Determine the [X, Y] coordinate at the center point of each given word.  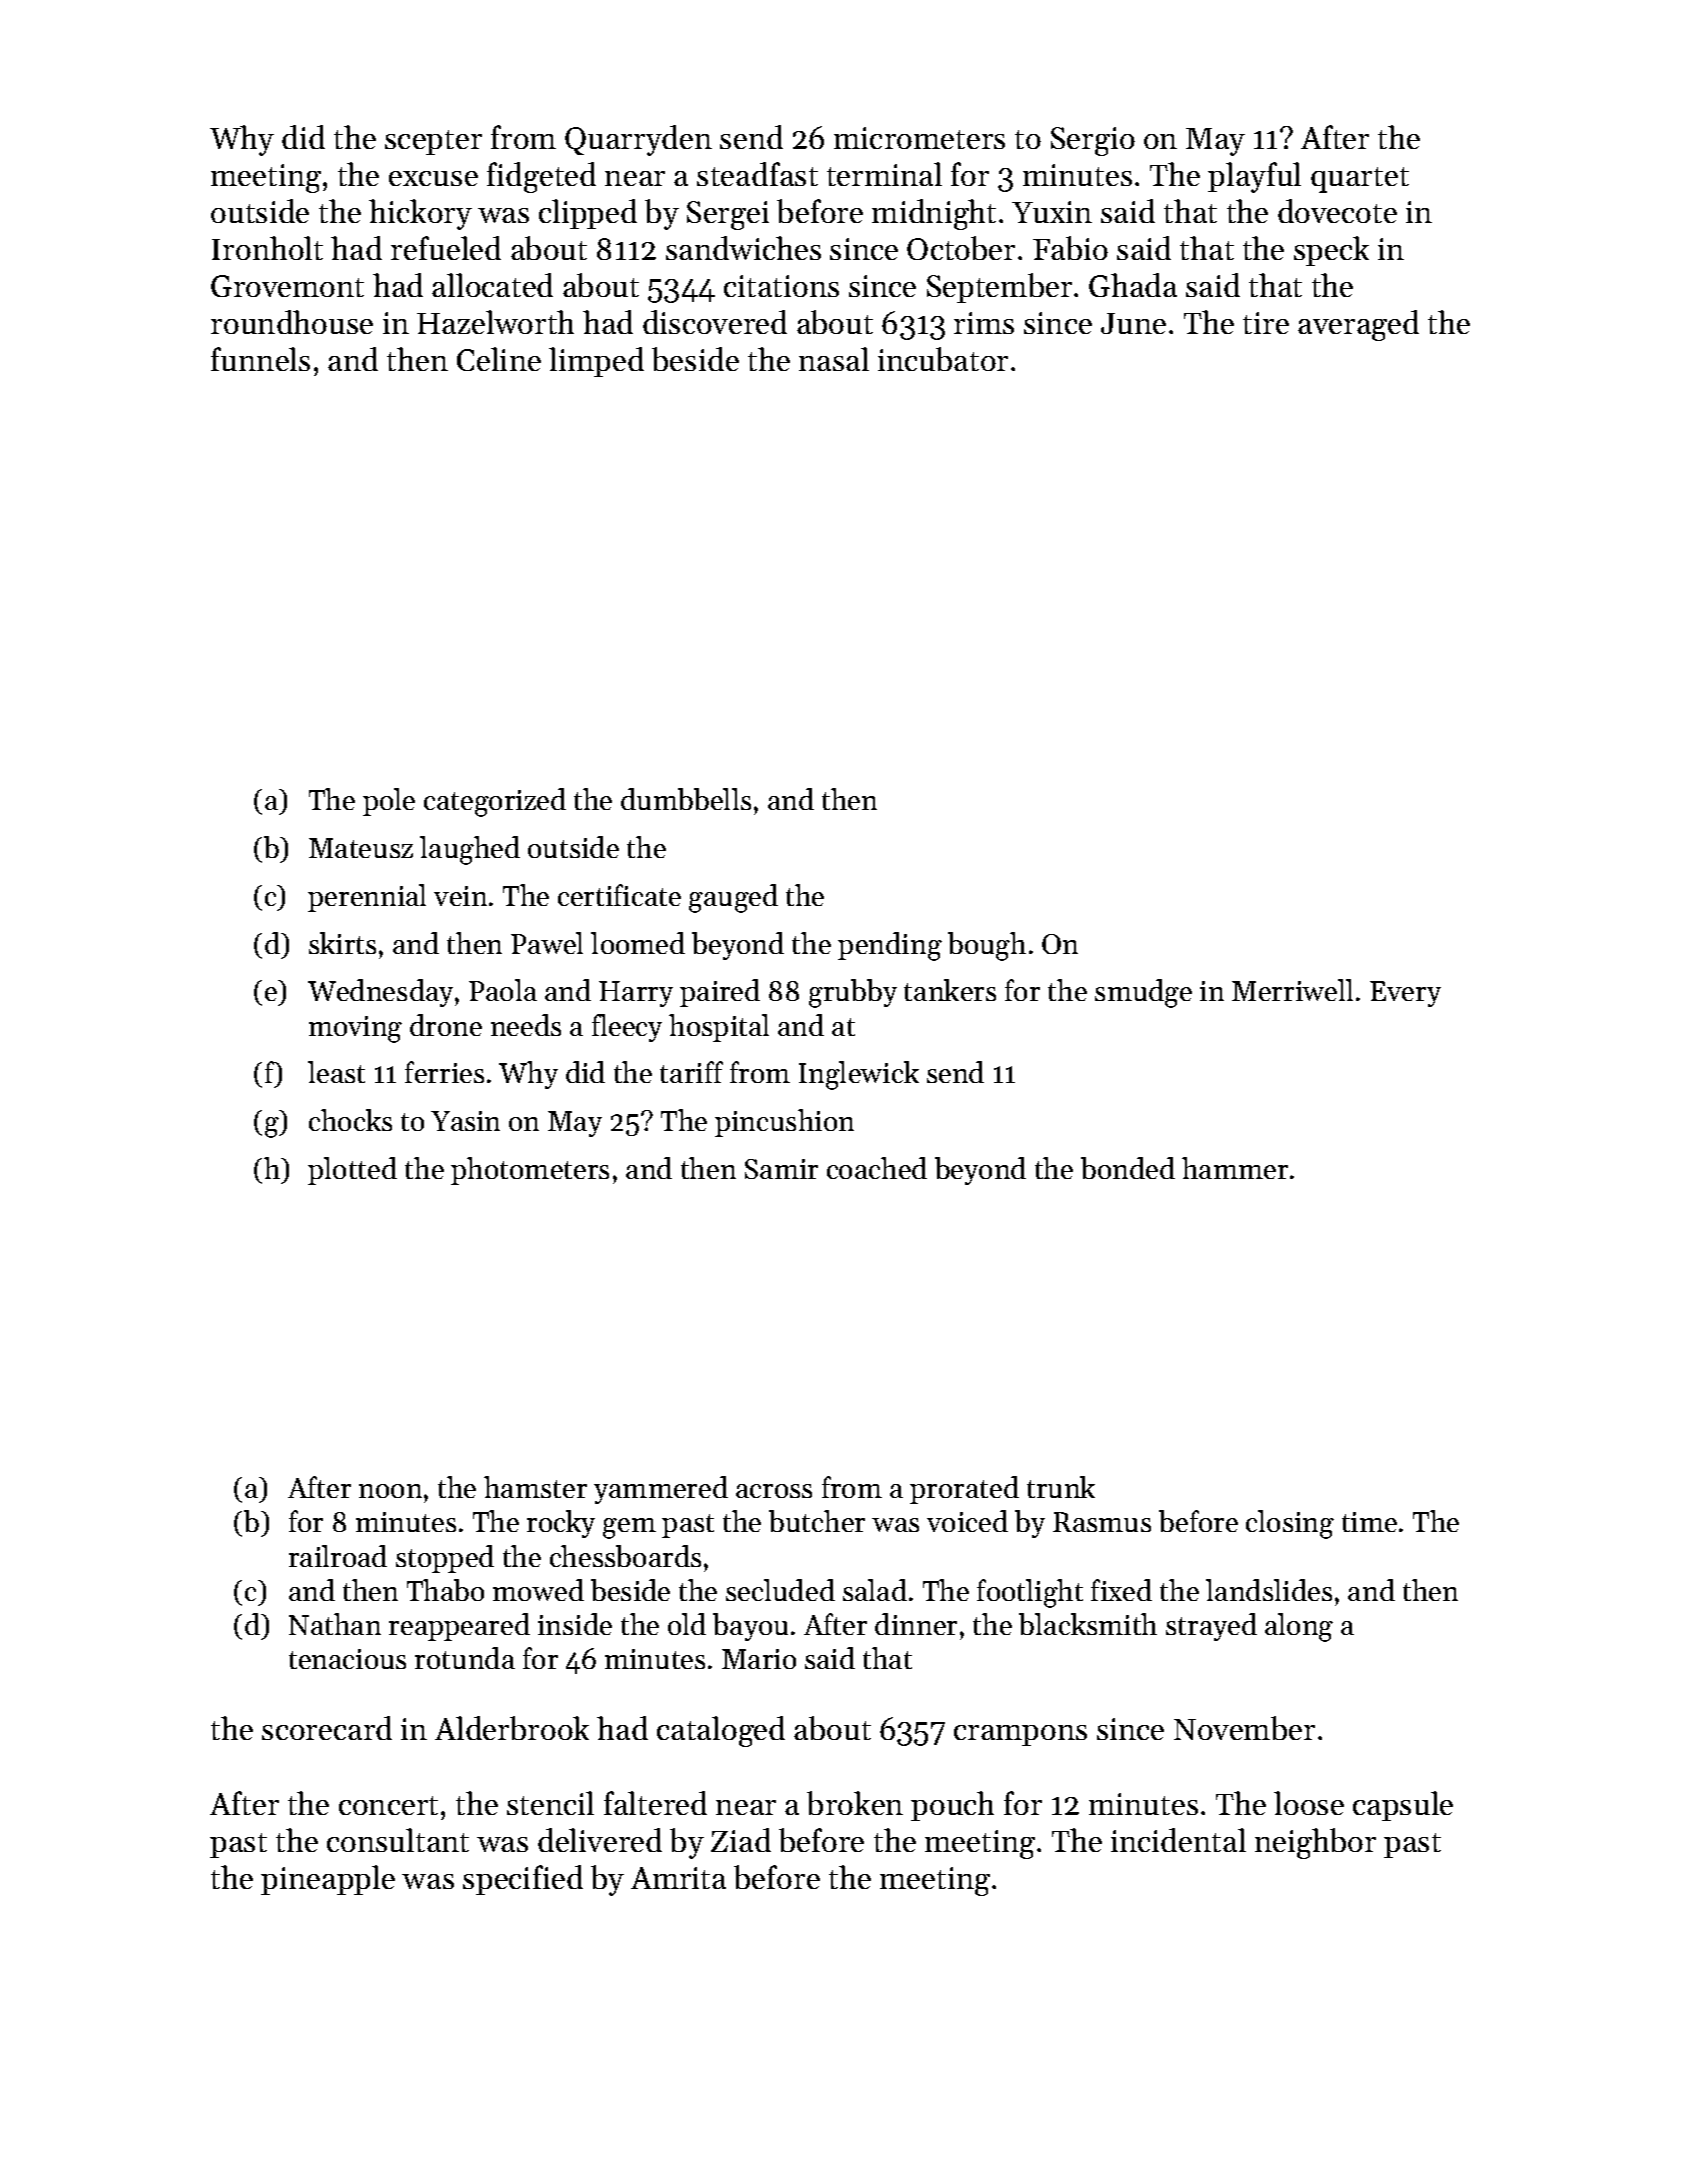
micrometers [919, 138]
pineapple [328, 1880]
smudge [1143, 993]
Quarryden [638, 140]
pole [389, 802]
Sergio [1093, 141]
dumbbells [686, 799]
